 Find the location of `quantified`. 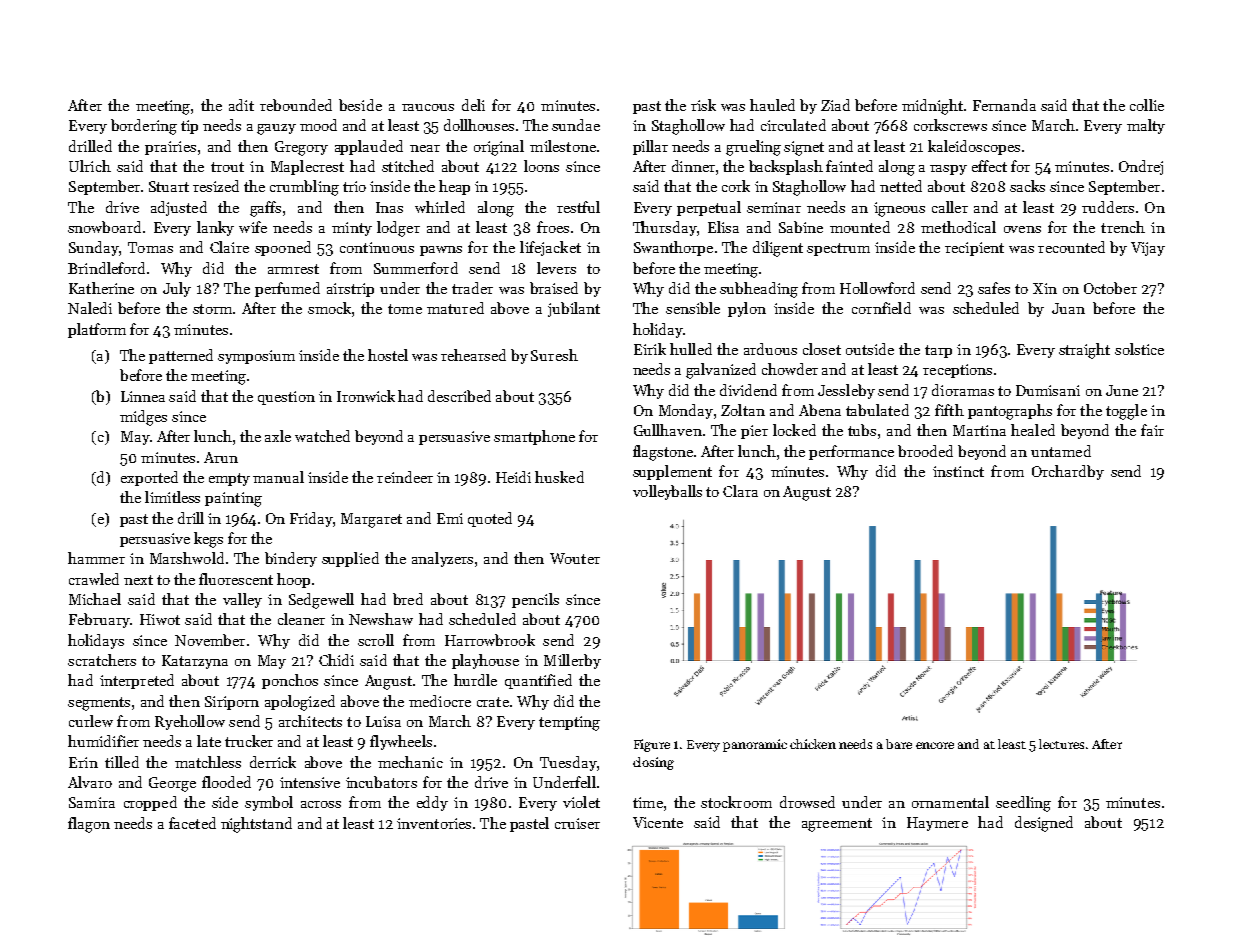

quantified is located at coordinates (538, 681).
